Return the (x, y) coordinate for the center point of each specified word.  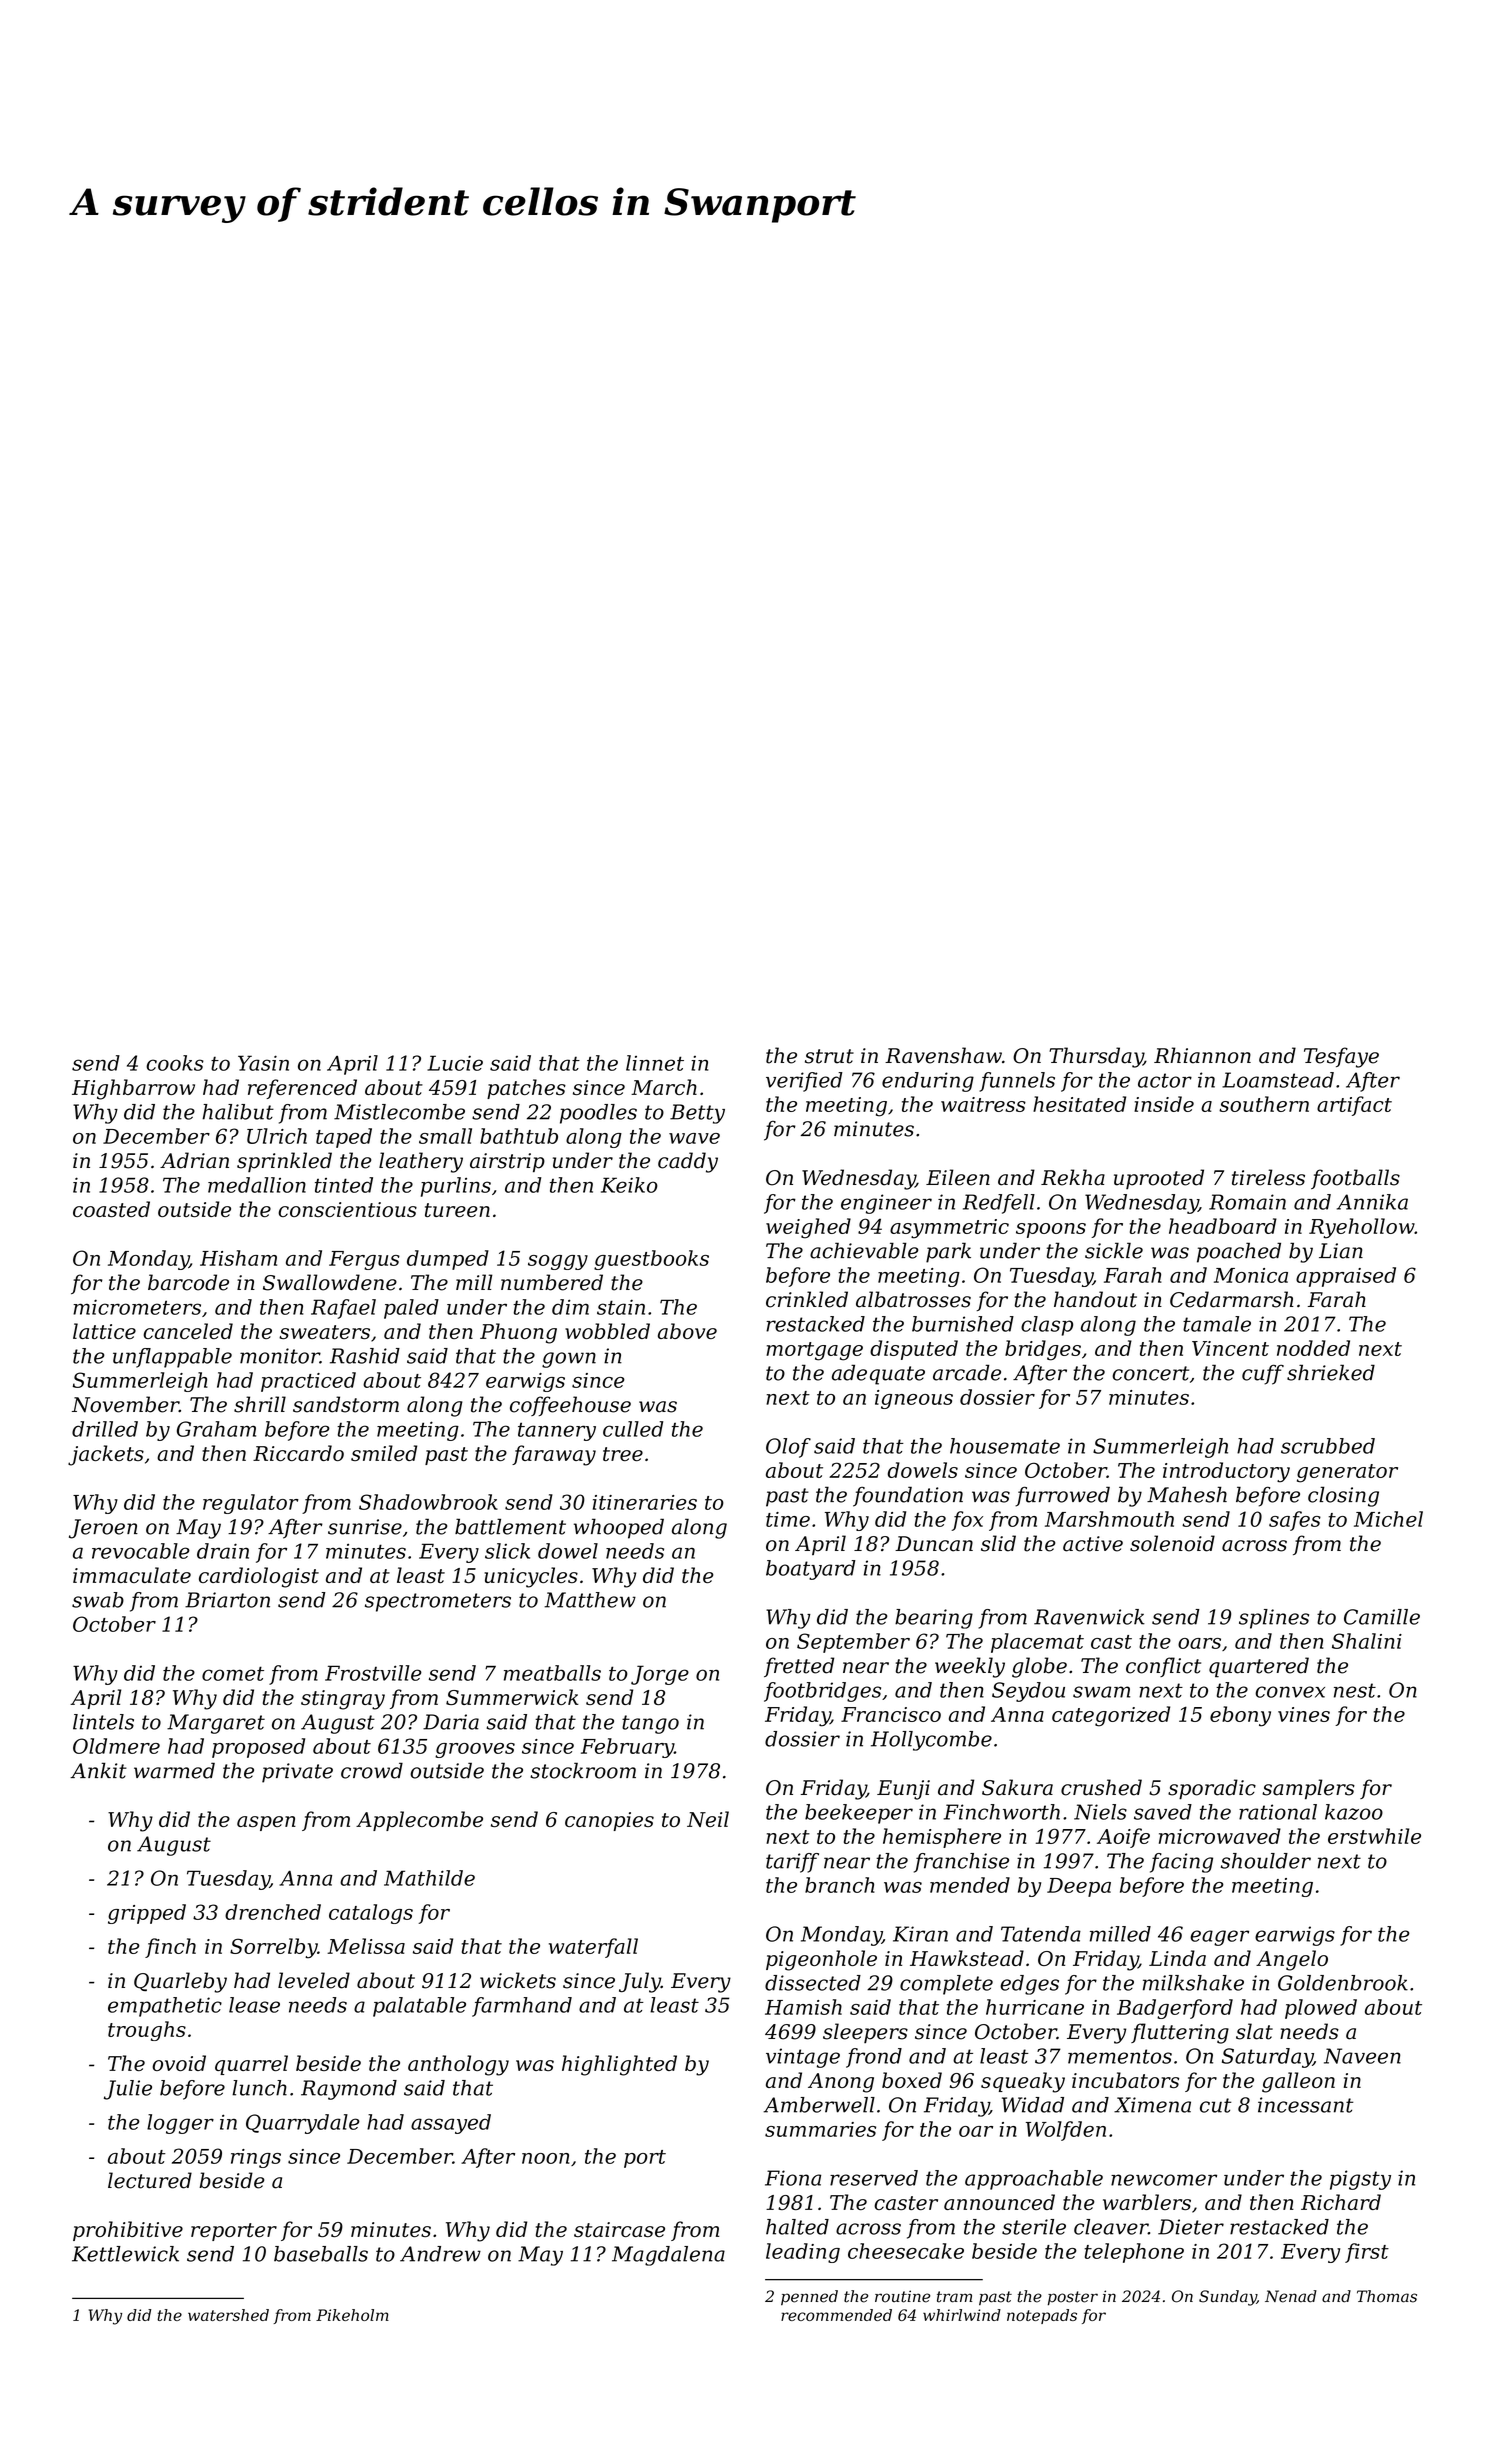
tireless (1268, 1177)
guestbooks (651, 1260)
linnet (655, 1063)
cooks (175, 1063)
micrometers (137, 1307)
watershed (228, 2315)
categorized (1111, 1716)
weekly (970, 1667)
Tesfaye (1341, 1057)
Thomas (1387, 2296)
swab (98, 1600)
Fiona (793, 2178)
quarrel (251, 2065)
